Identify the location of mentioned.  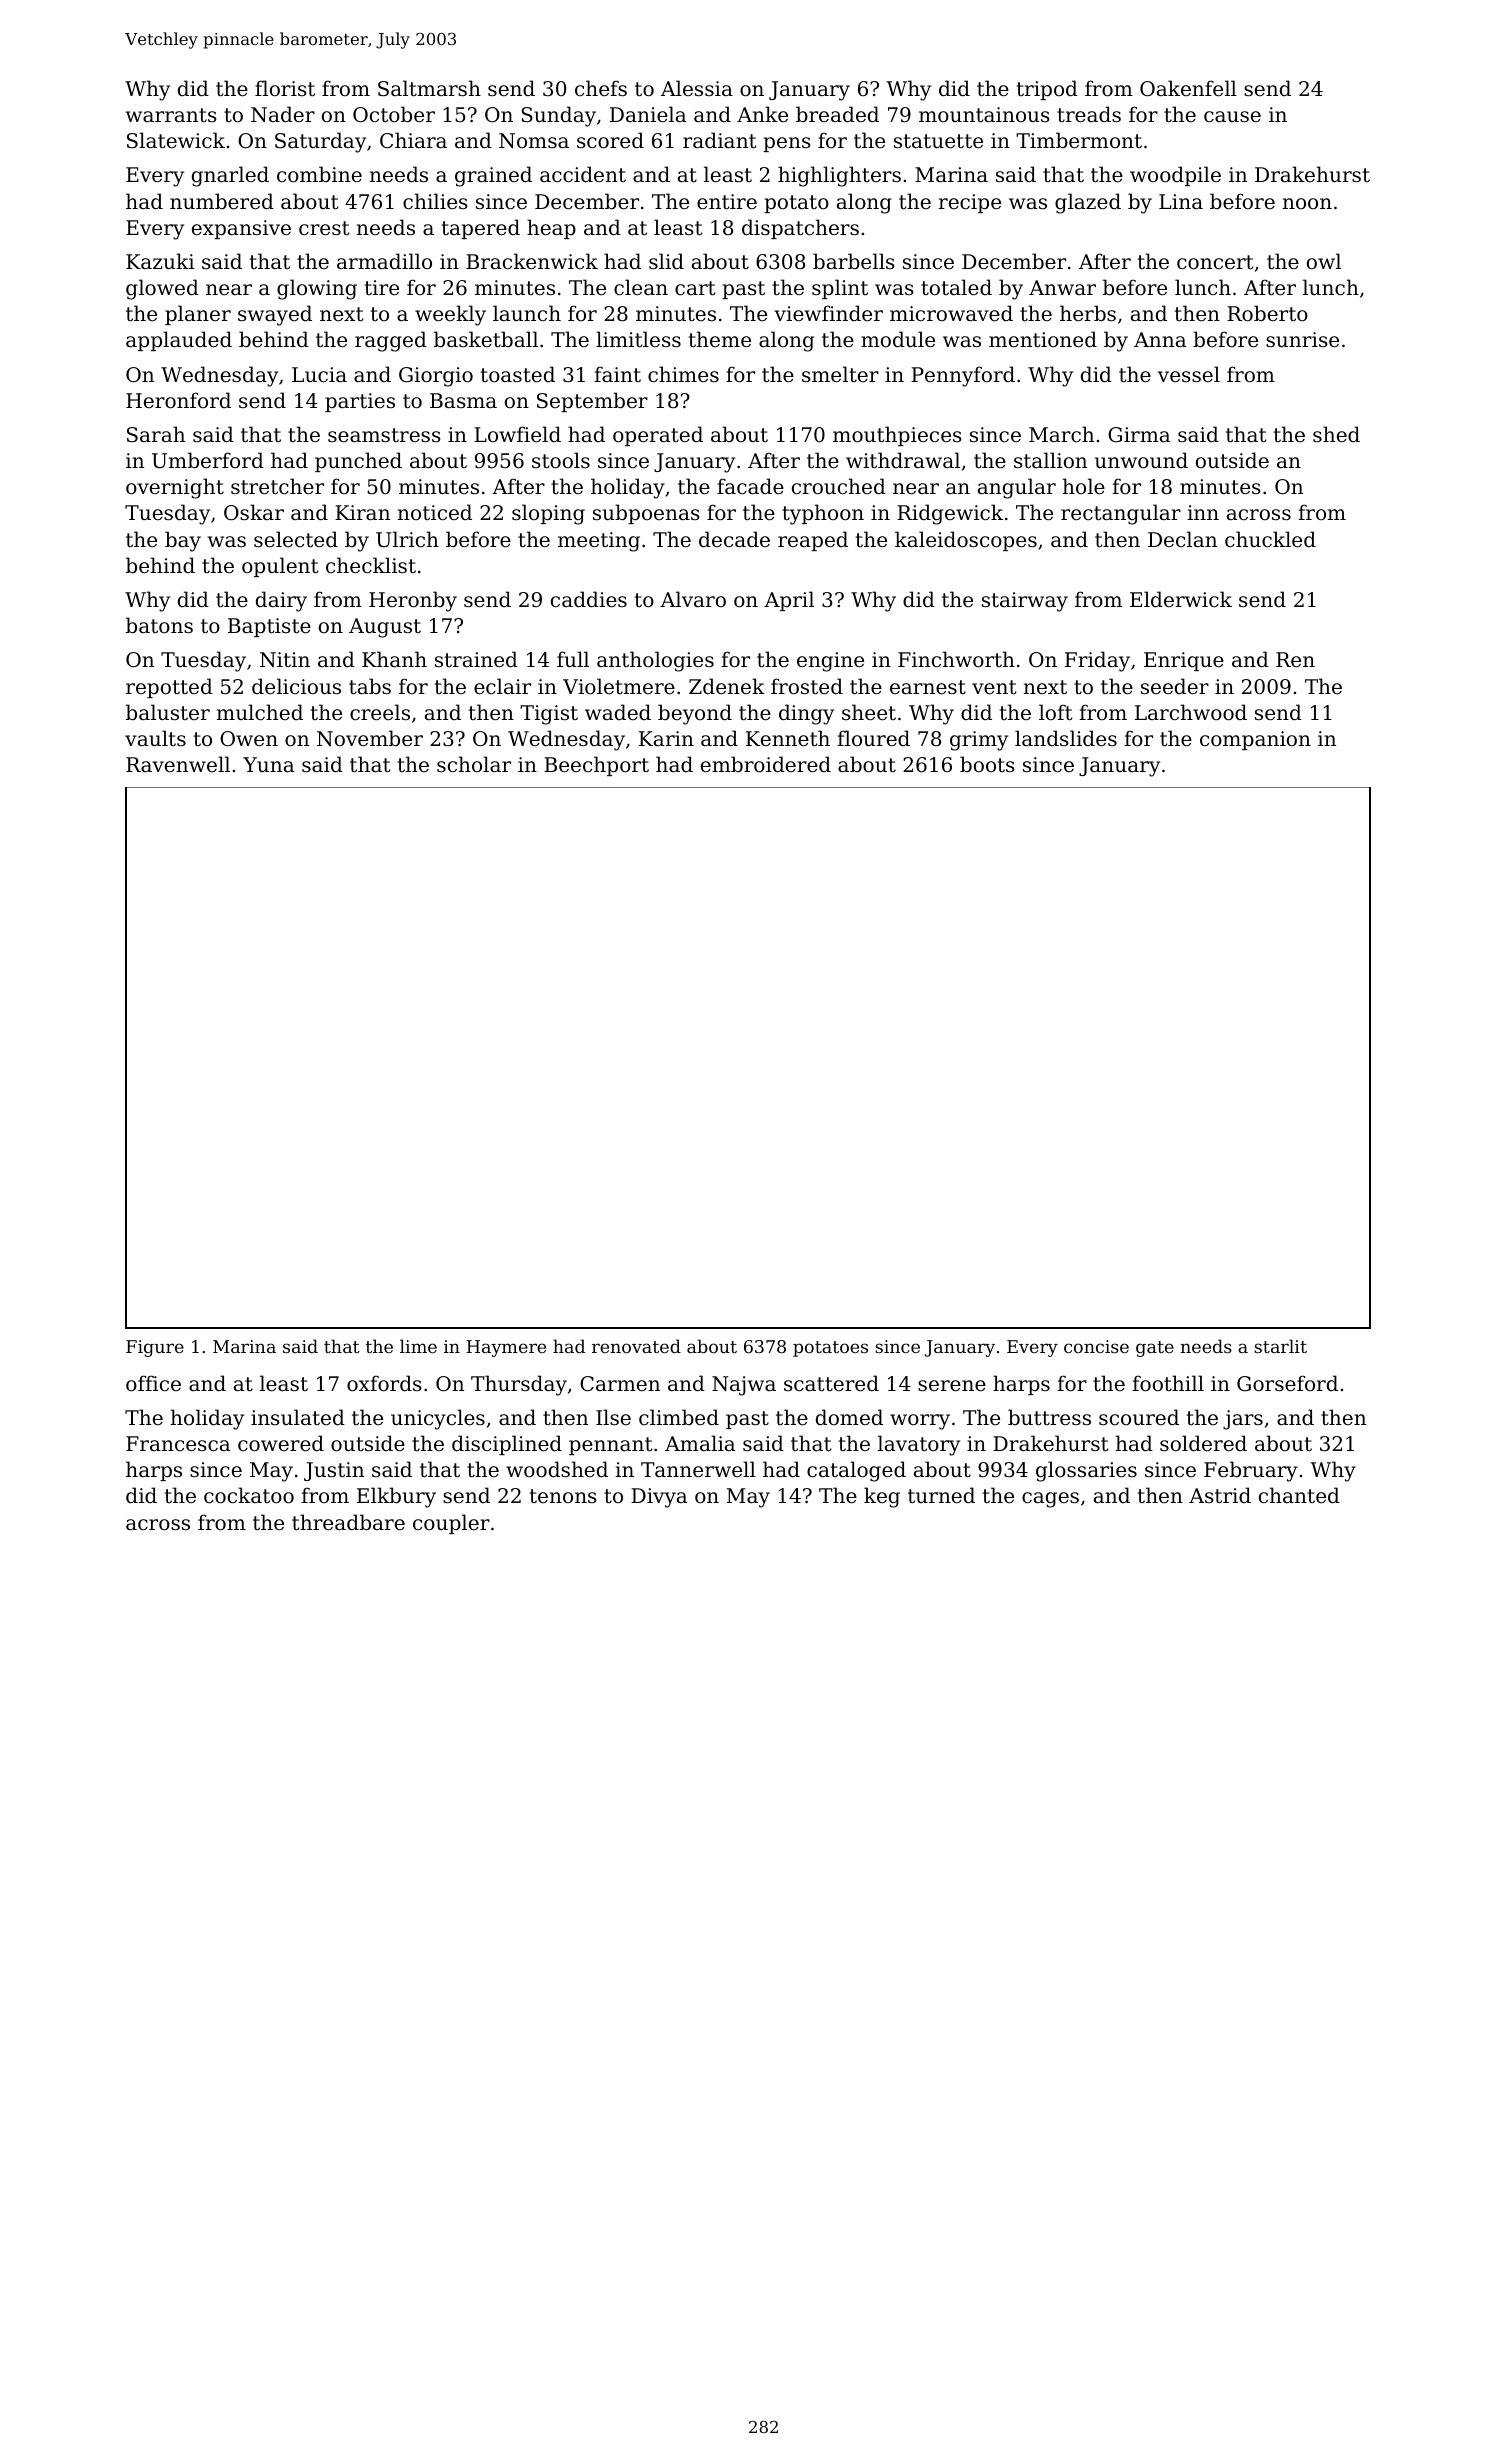
(1043, 339).
